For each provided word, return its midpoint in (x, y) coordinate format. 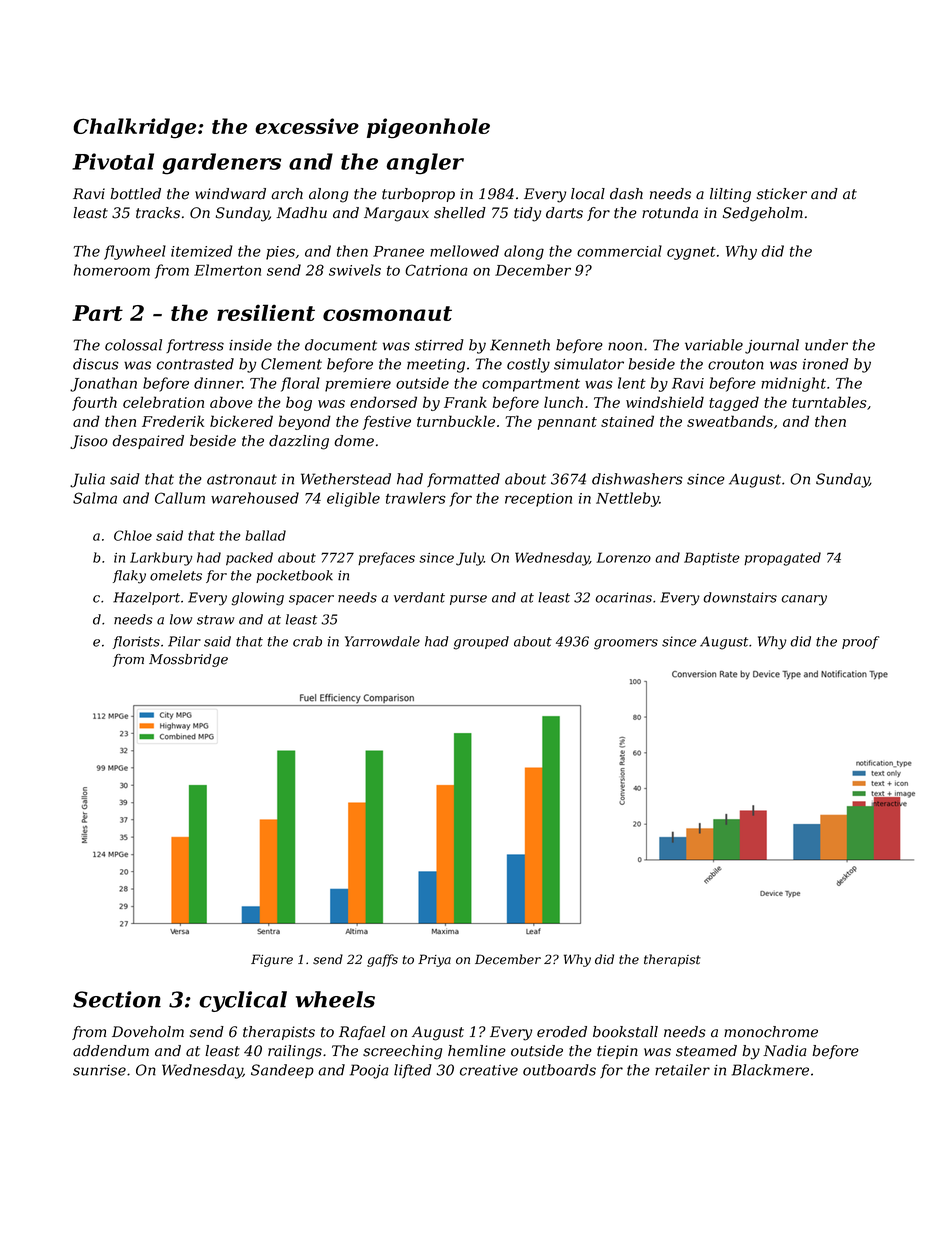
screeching (402, 1052)
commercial (619, 251)
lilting (730, 195)
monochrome (771, 1032)
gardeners (221, 164)
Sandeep (282, 1071)
